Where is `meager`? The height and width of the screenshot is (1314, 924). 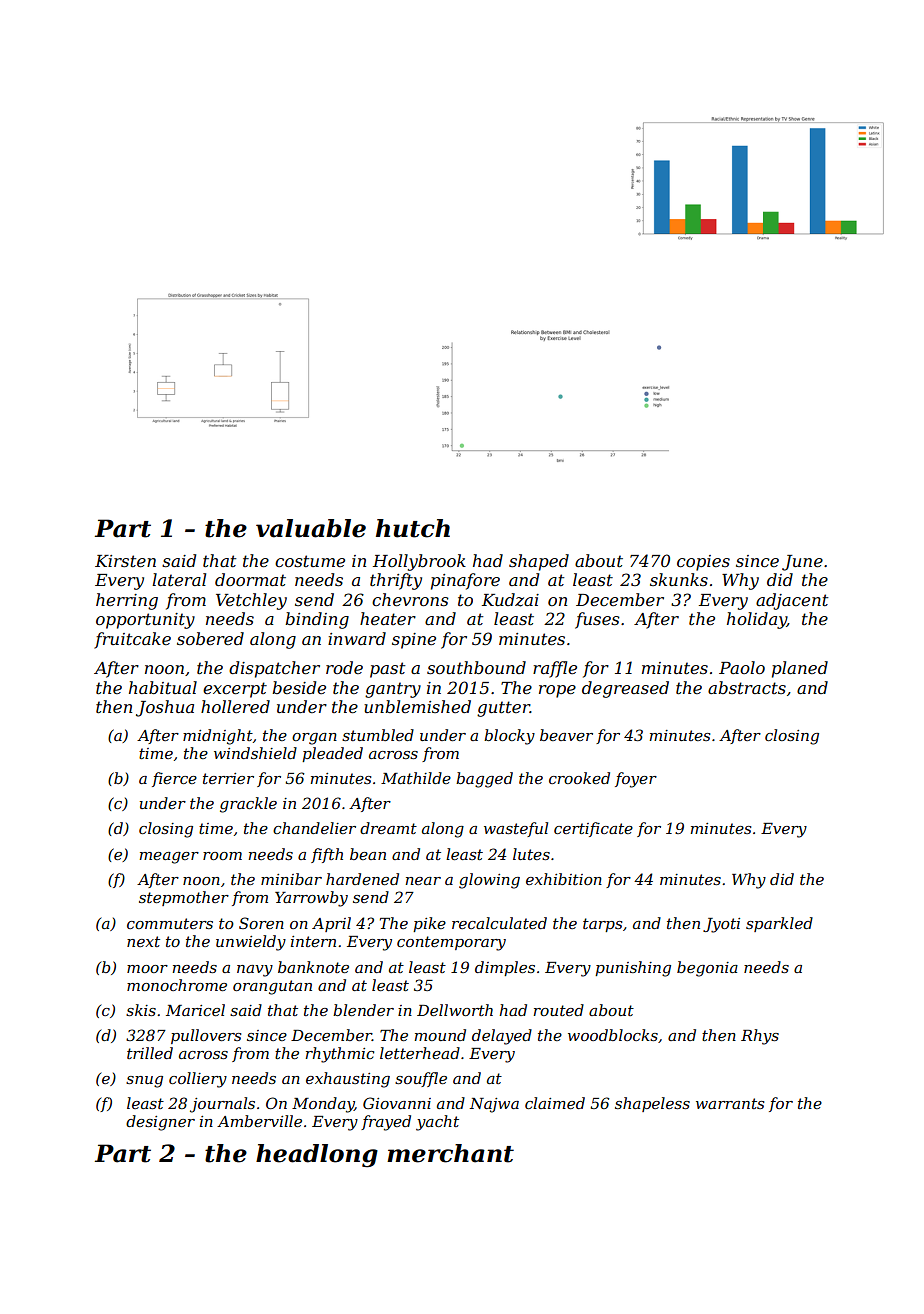 meager is located at coordinates (169, 858).
